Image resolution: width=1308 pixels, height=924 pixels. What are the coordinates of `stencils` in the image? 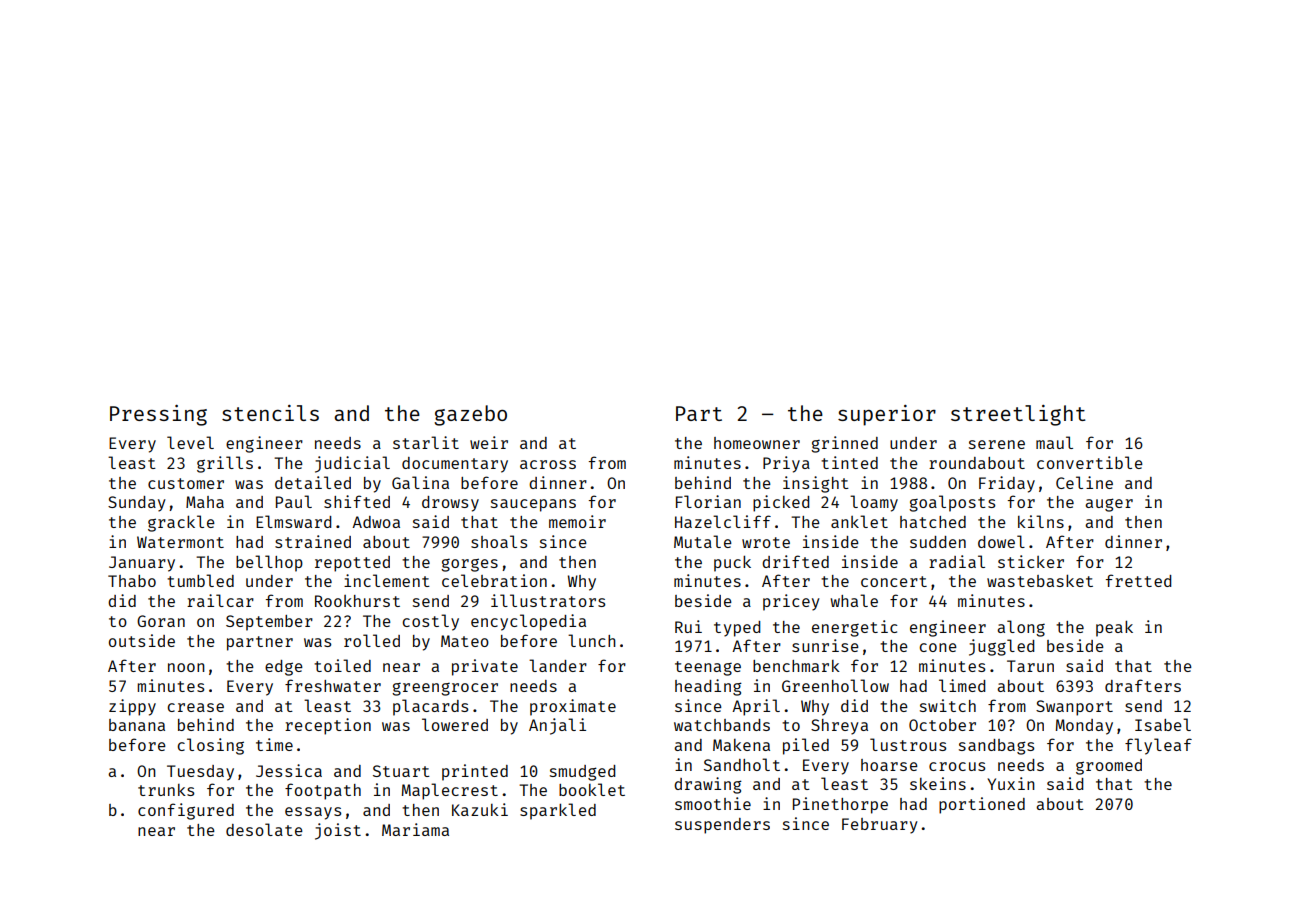 It's located at (270, 413).
